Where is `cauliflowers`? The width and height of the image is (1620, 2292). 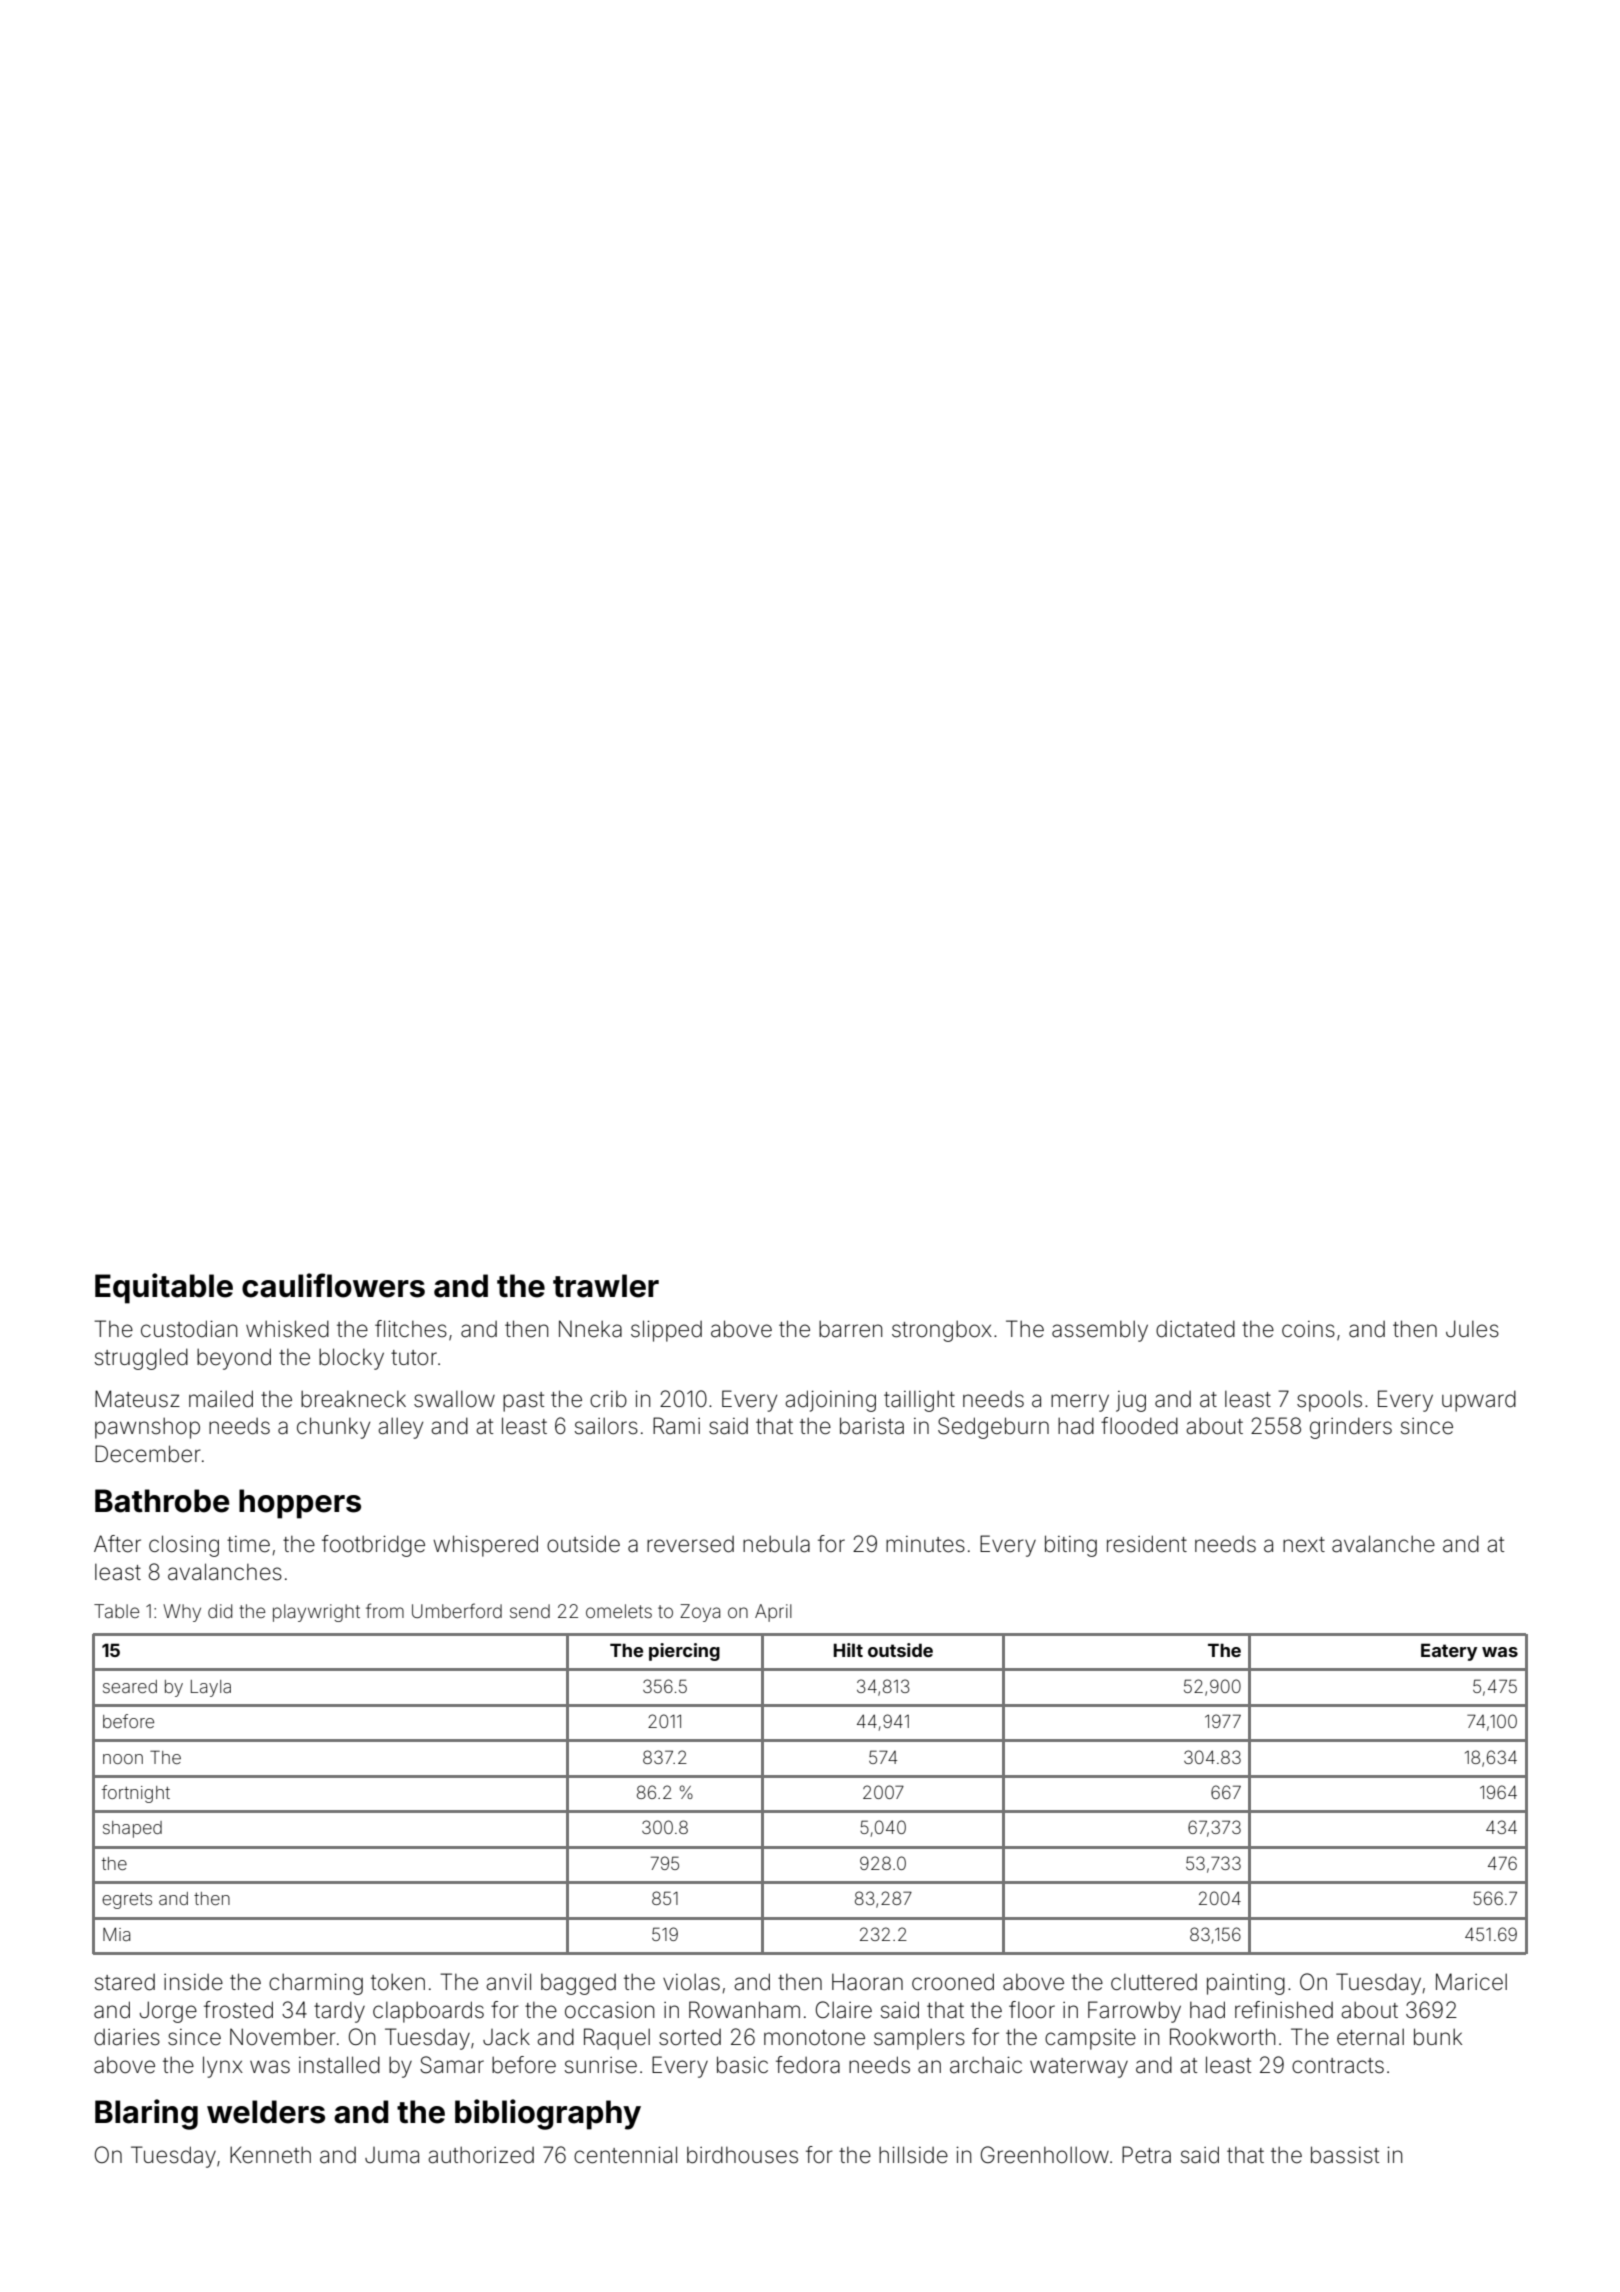
cauliflowers is located at coordinates (333, 1285).
